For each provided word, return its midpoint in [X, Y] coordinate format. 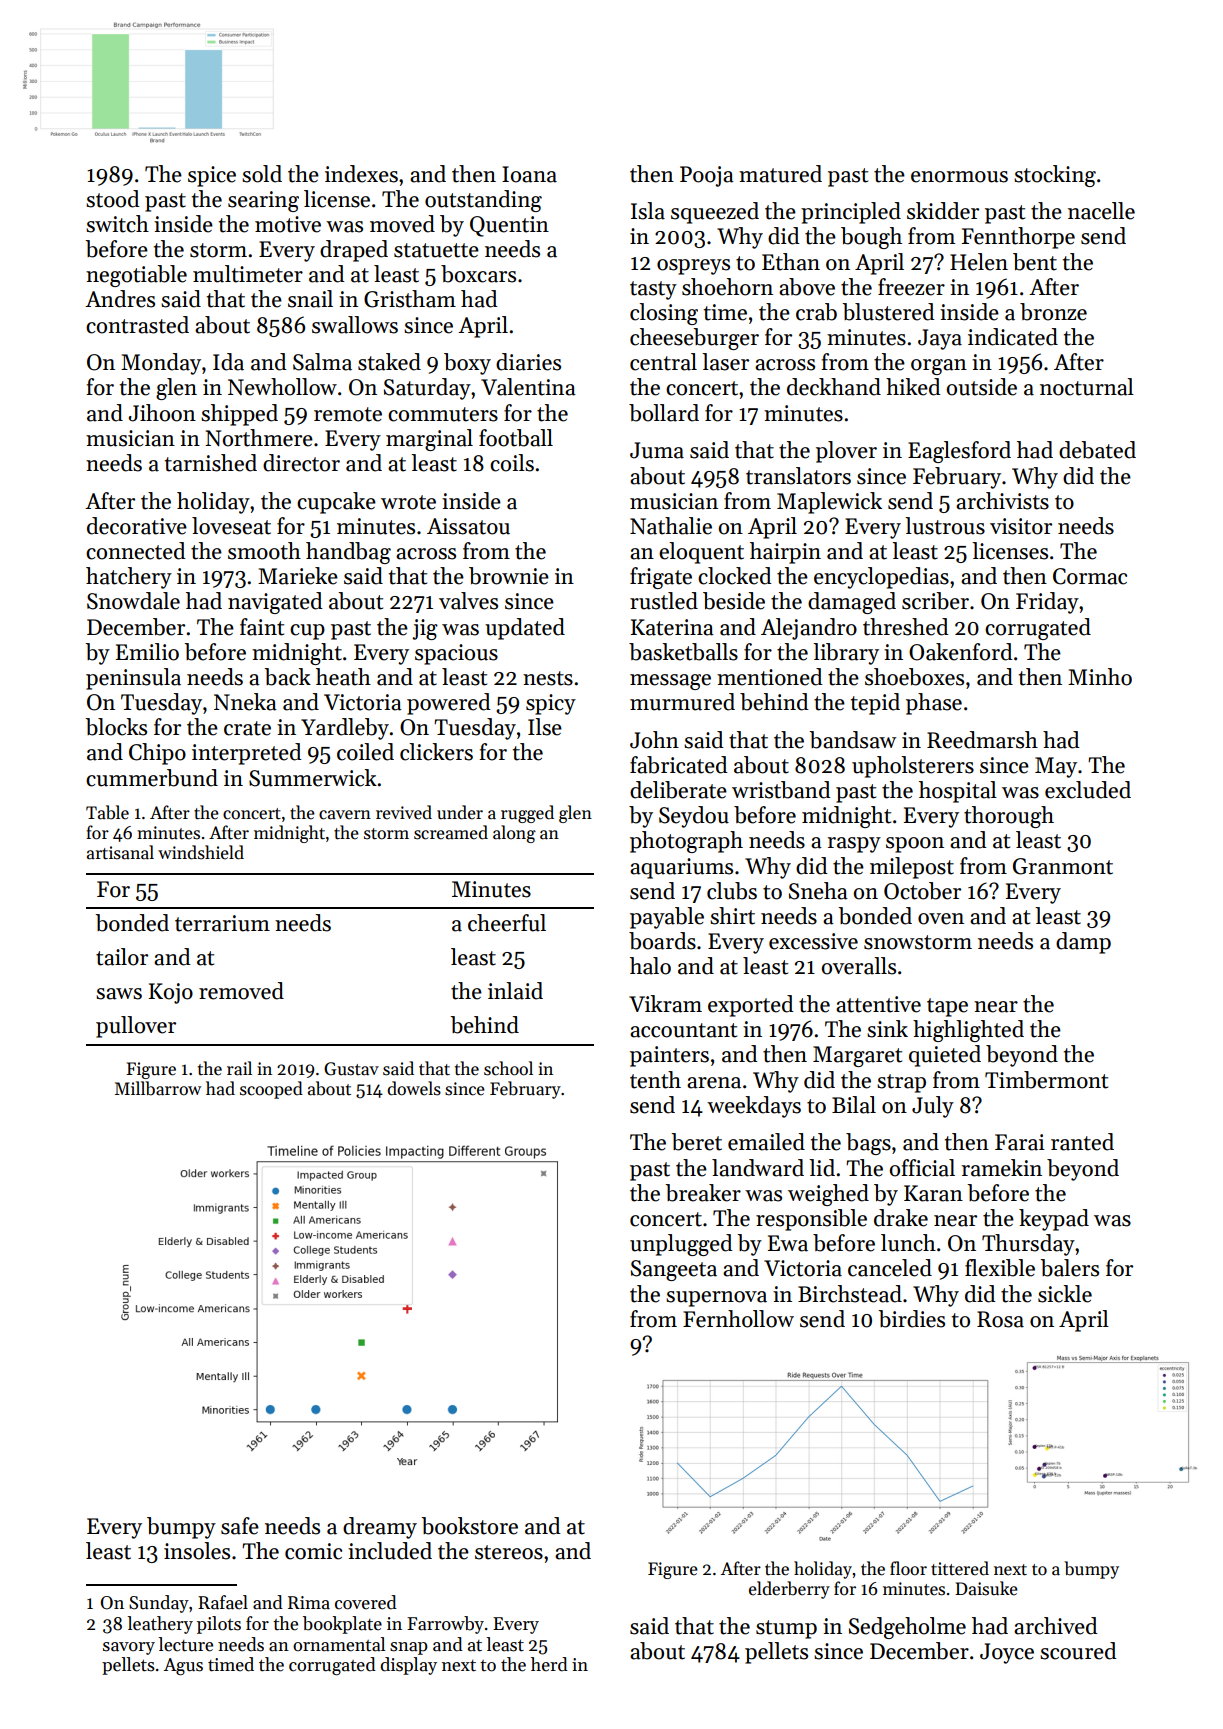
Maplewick [829, 503]
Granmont [1063, 866]
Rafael [223, 1602]
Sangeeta [674, 1270]
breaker [703, 1193]
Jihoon [162, 413]
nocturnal [1087, 387]
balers [1069, 1268]
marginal [429, 440]
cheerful [507, 923]
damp [1083, 943]
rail [239, 1068]
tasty [653, 290]
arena [714, 1083]
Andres [120, 299]
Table [107, 812]
